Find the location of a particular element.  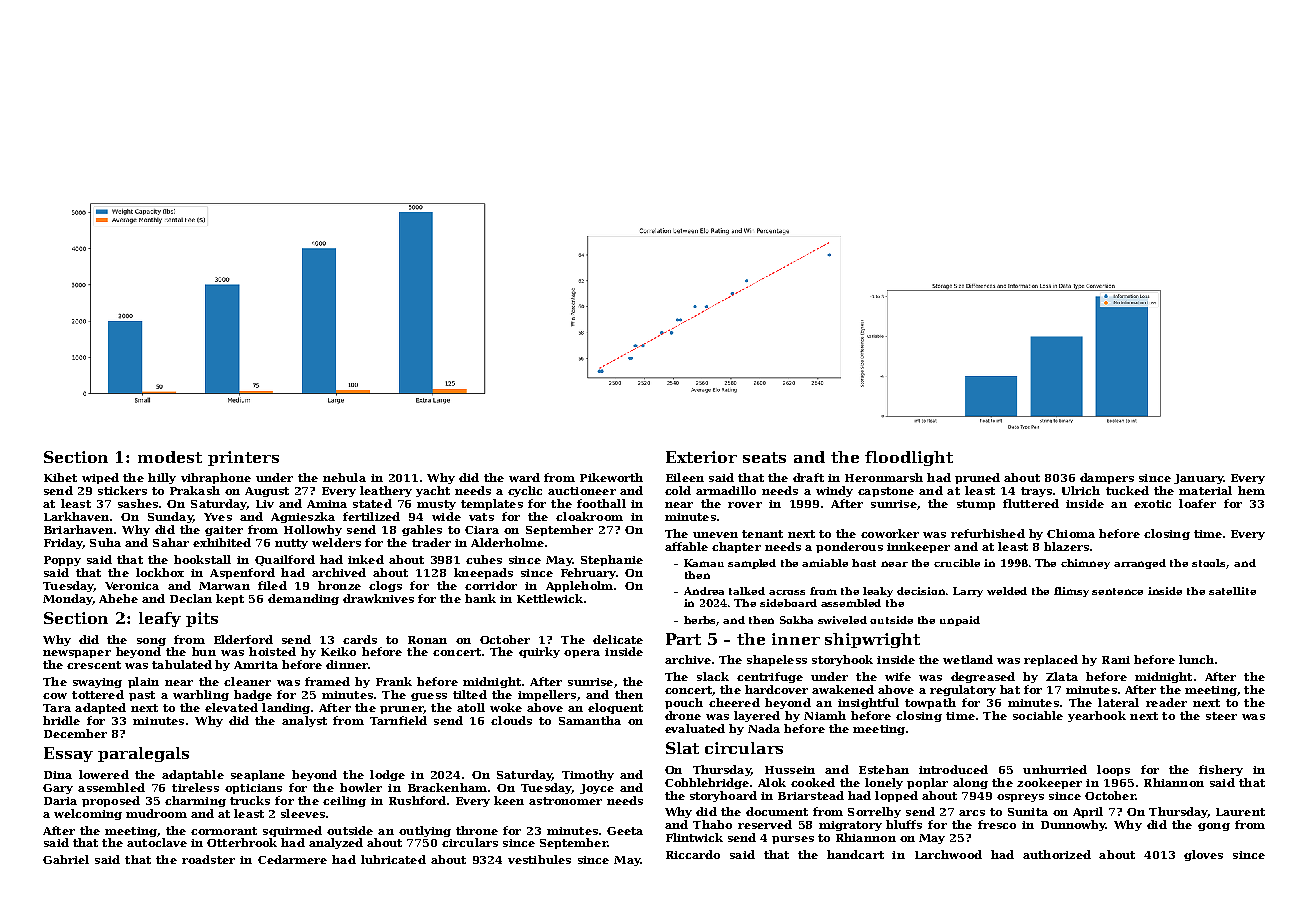

floodlight is located at coordinates (909, 458).
